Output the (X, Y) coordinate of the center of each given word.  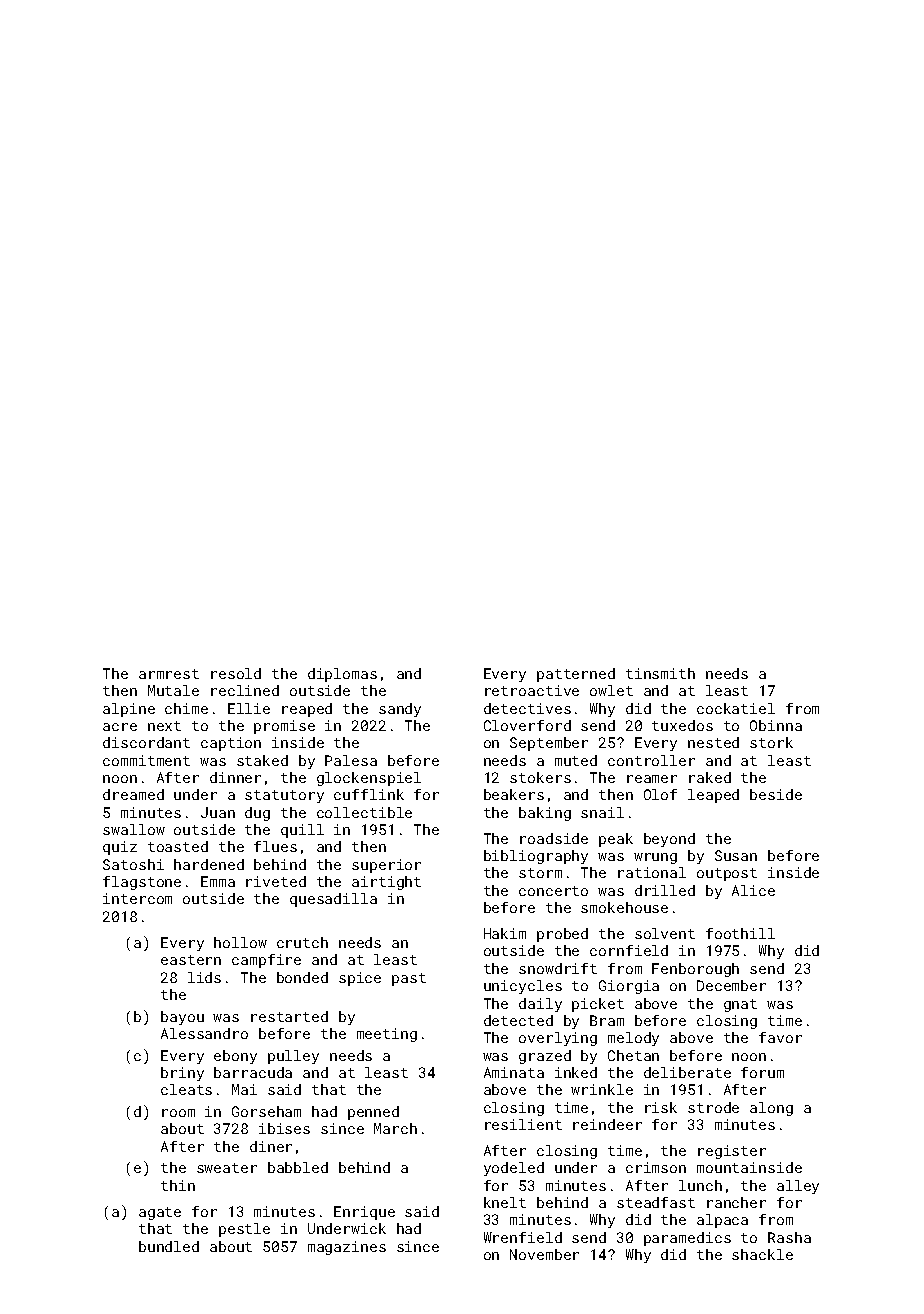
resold (236, 673)
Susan (736, 855)
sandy (400, 710)
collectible (364, 812)
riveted (276, 881)
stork (771, 742)
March (395, 1128)
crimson (656, 1167)
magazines (347, 1248)
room (178, 1113)
